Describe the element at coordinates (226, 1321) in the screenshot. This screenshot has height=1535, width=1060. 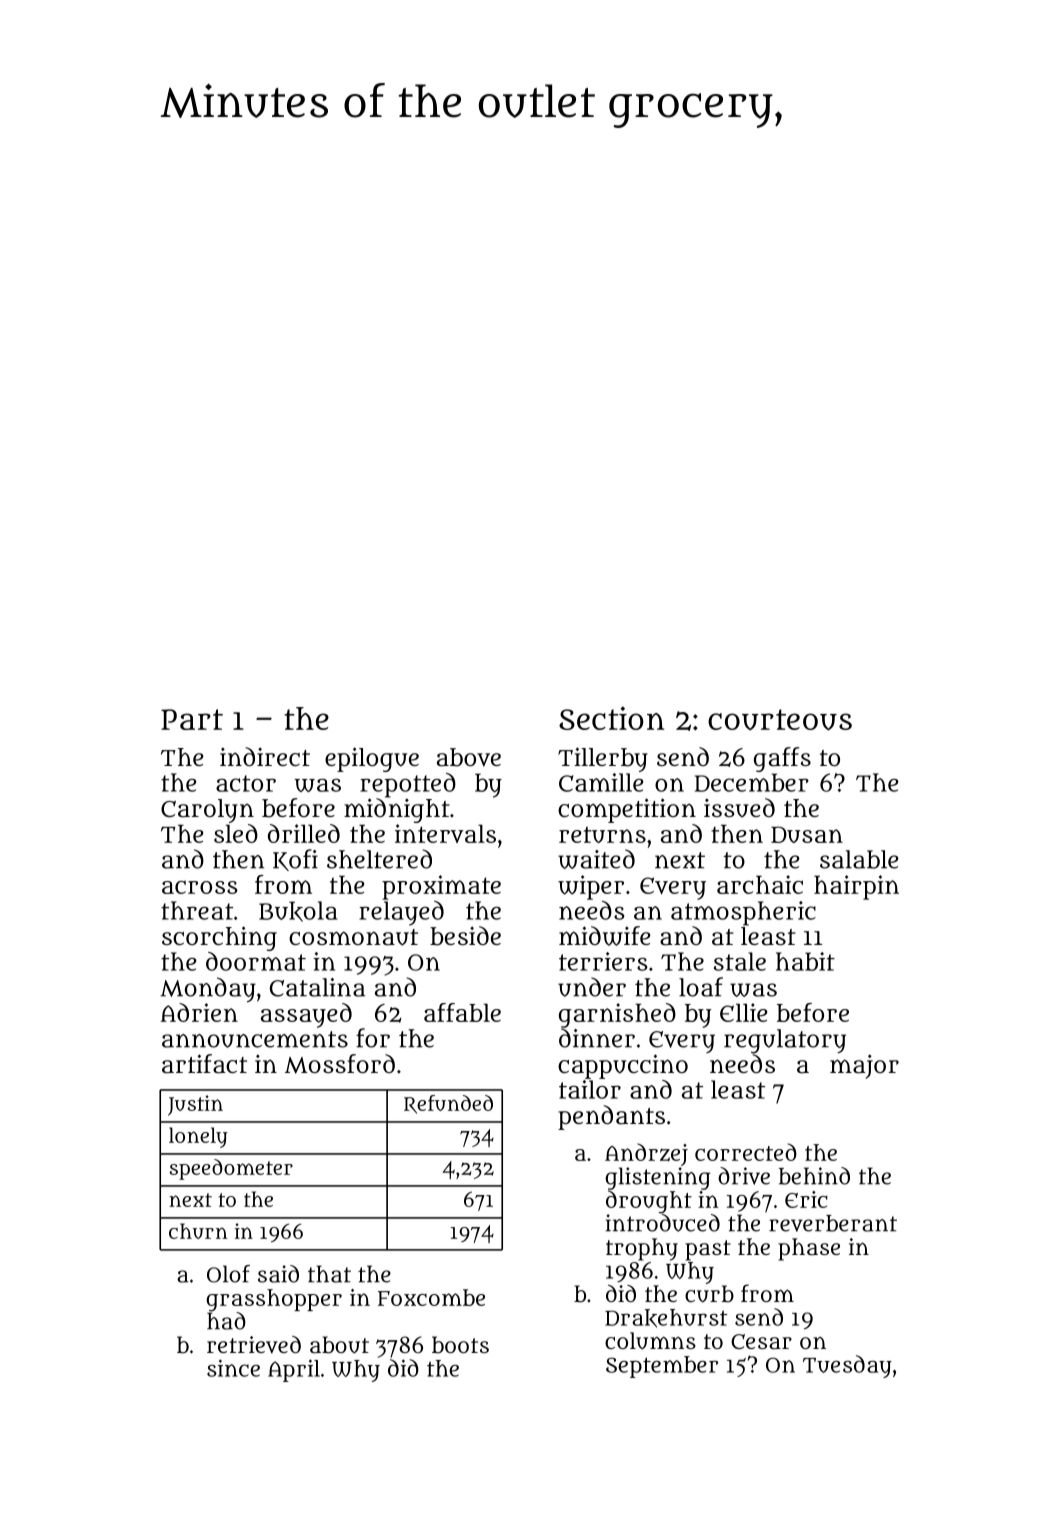
I see `had` at that location.
